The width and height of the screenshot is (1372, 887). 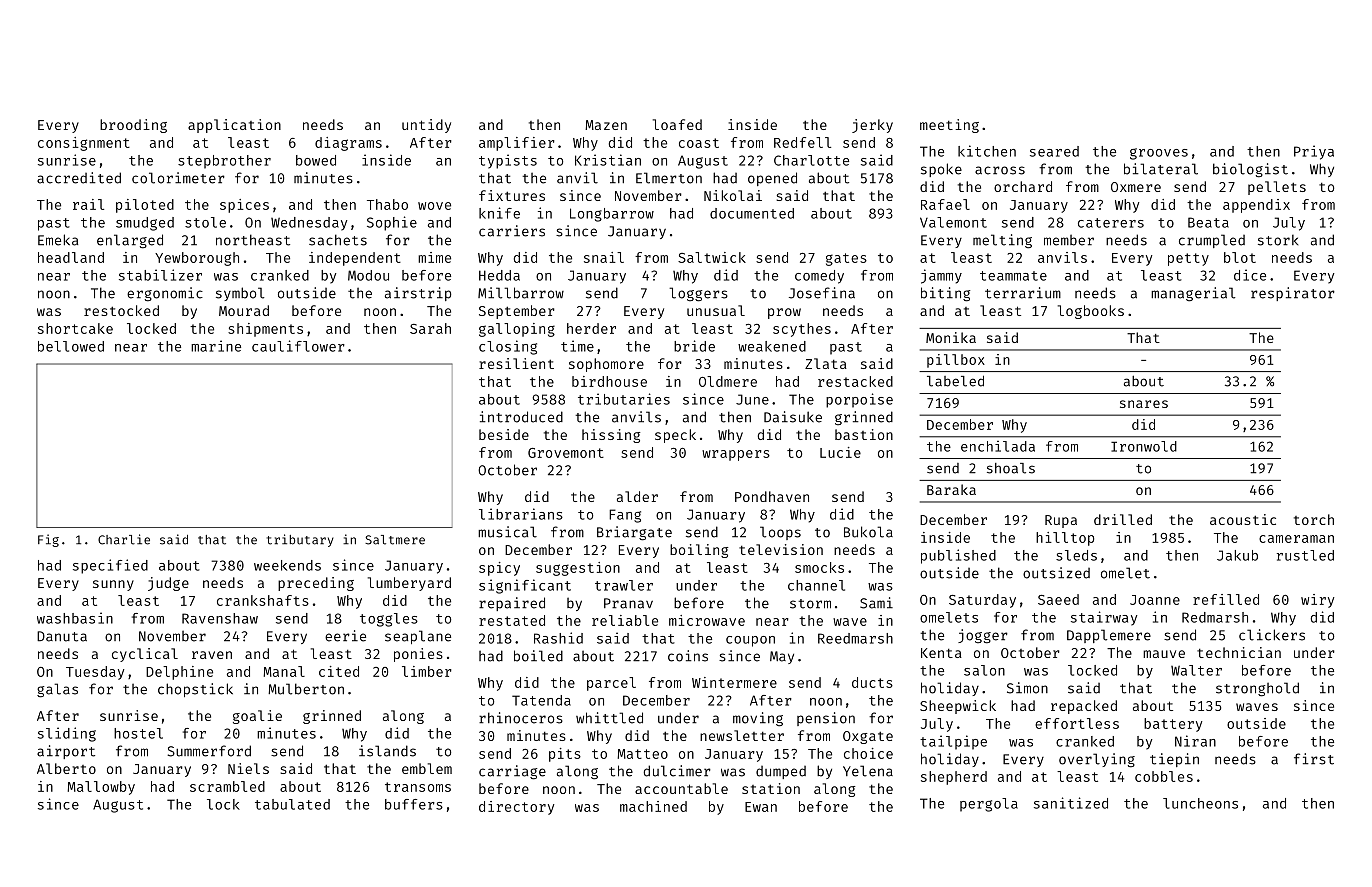 I want to click on musical, so click(x=507, y=532).
